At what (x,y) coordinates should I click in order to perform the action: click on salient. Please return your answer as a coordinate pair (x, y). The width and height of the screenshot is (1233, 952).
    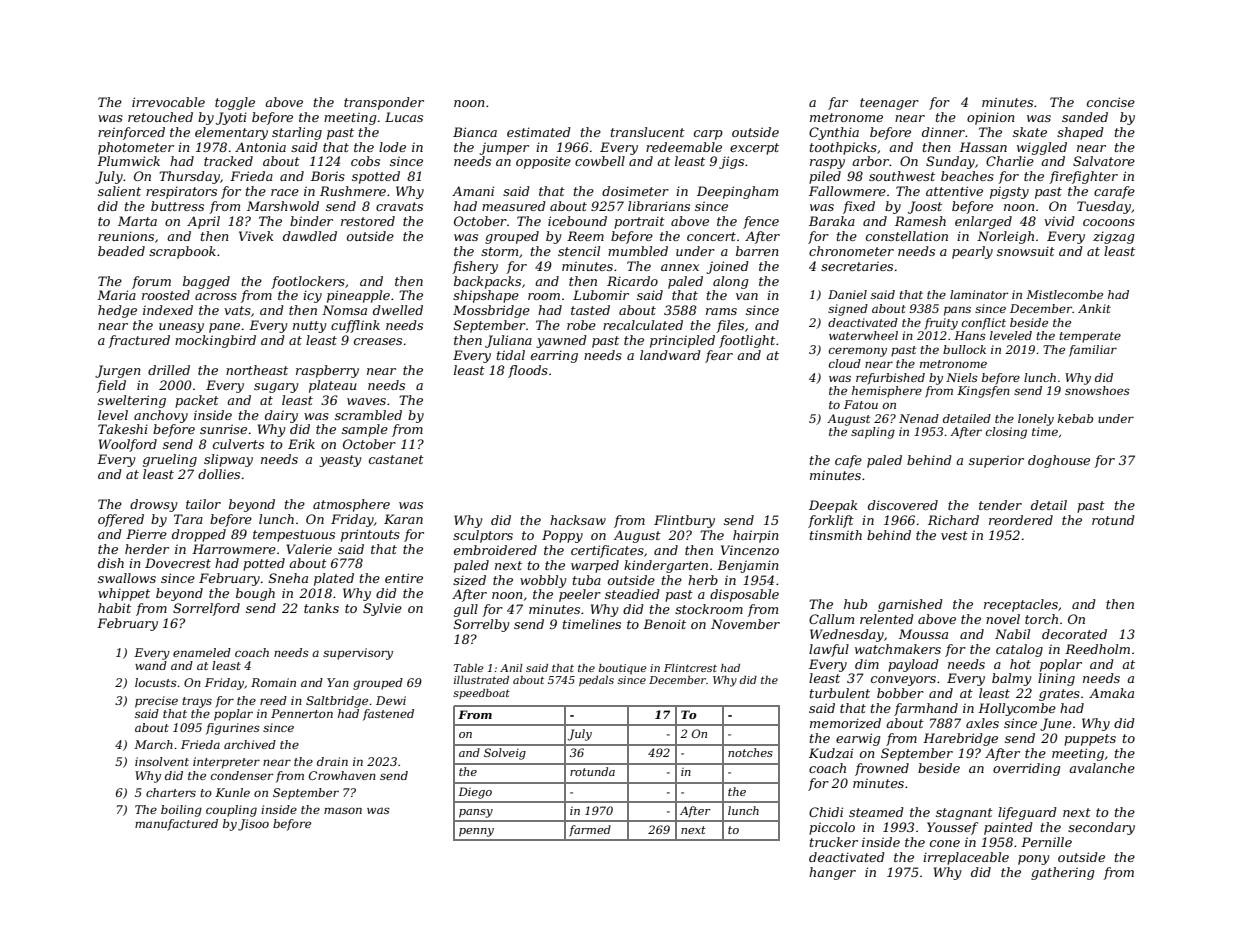
    Looking at the image, I should click on (119, 191).
